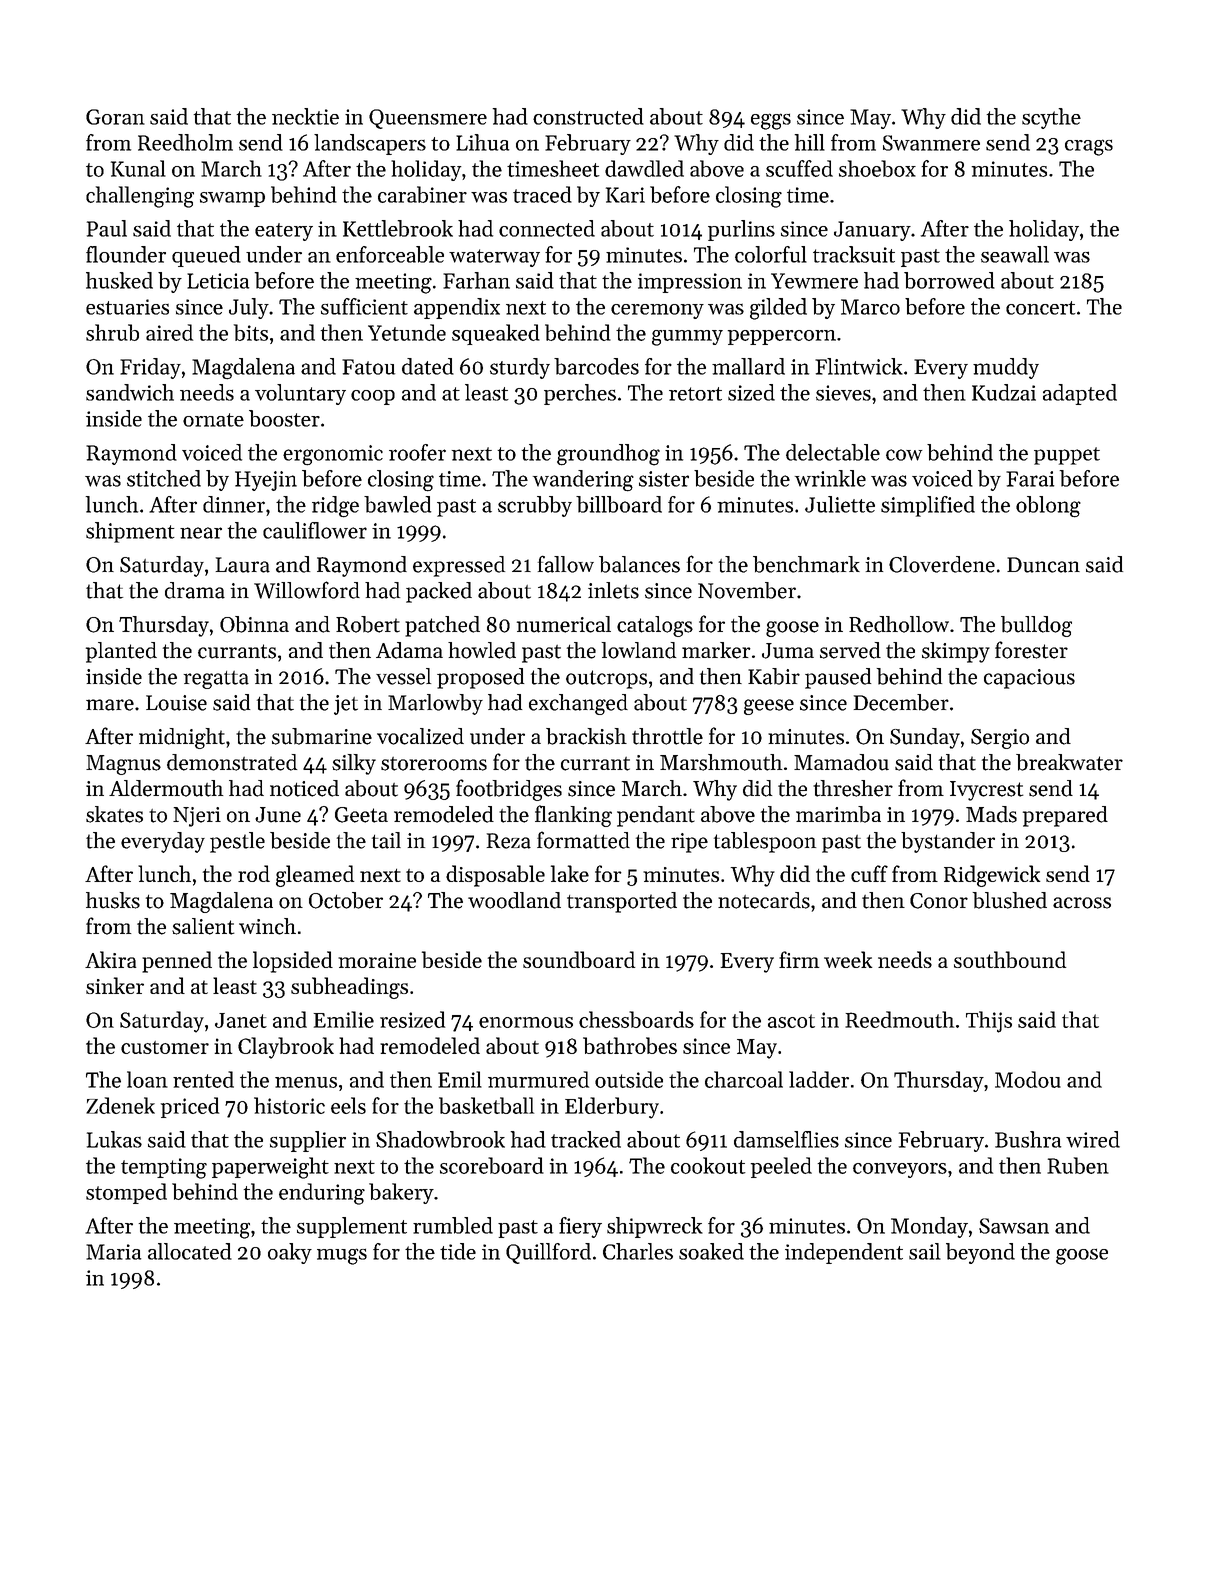 The width and height of the screenshot is (1215, 1572). I want to click on swamp, so click(232, 199).
